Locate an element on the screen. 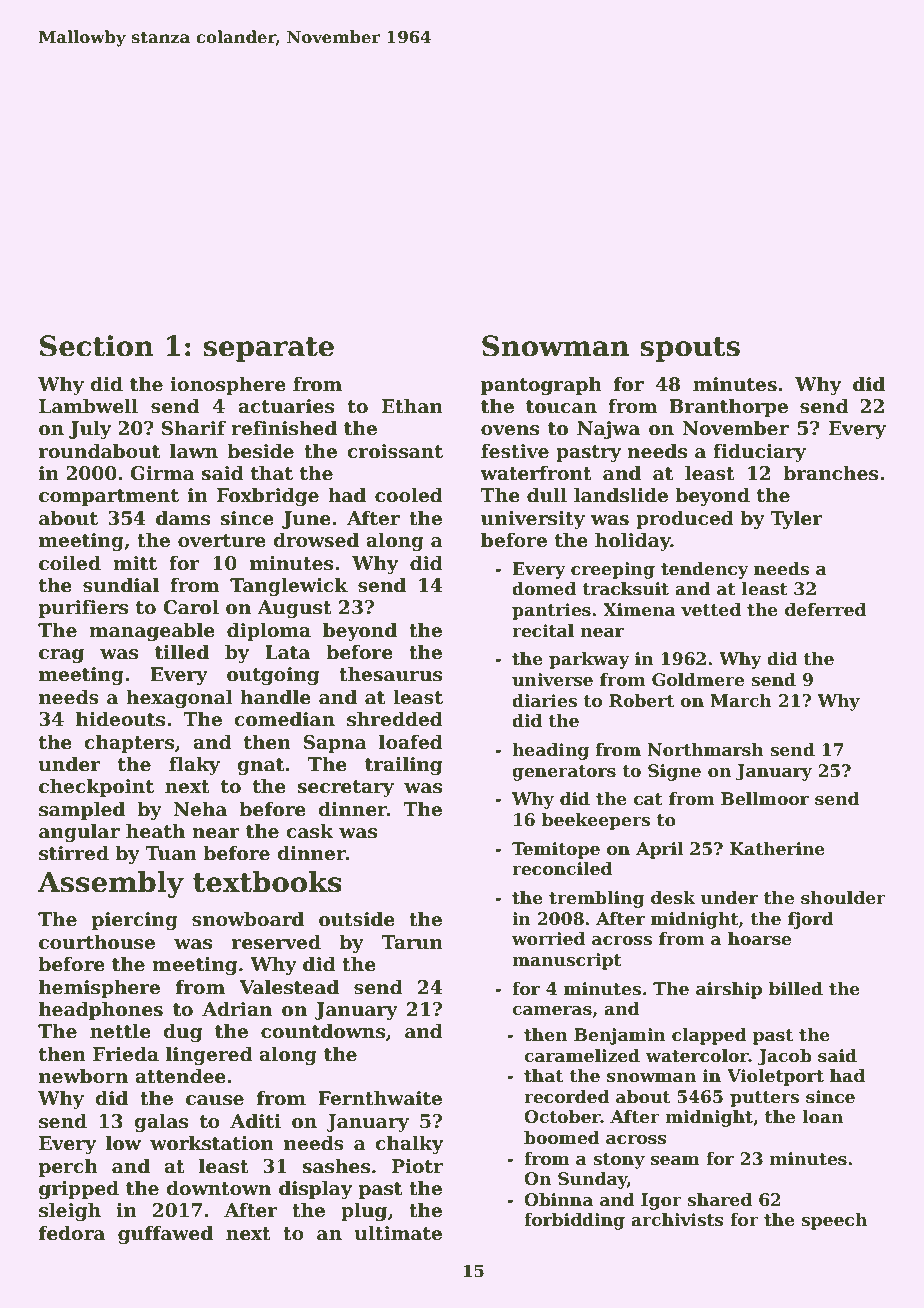 The height and width of the screenshot is (1308, 924). fiduciary is located at coordinates (759, 452).
